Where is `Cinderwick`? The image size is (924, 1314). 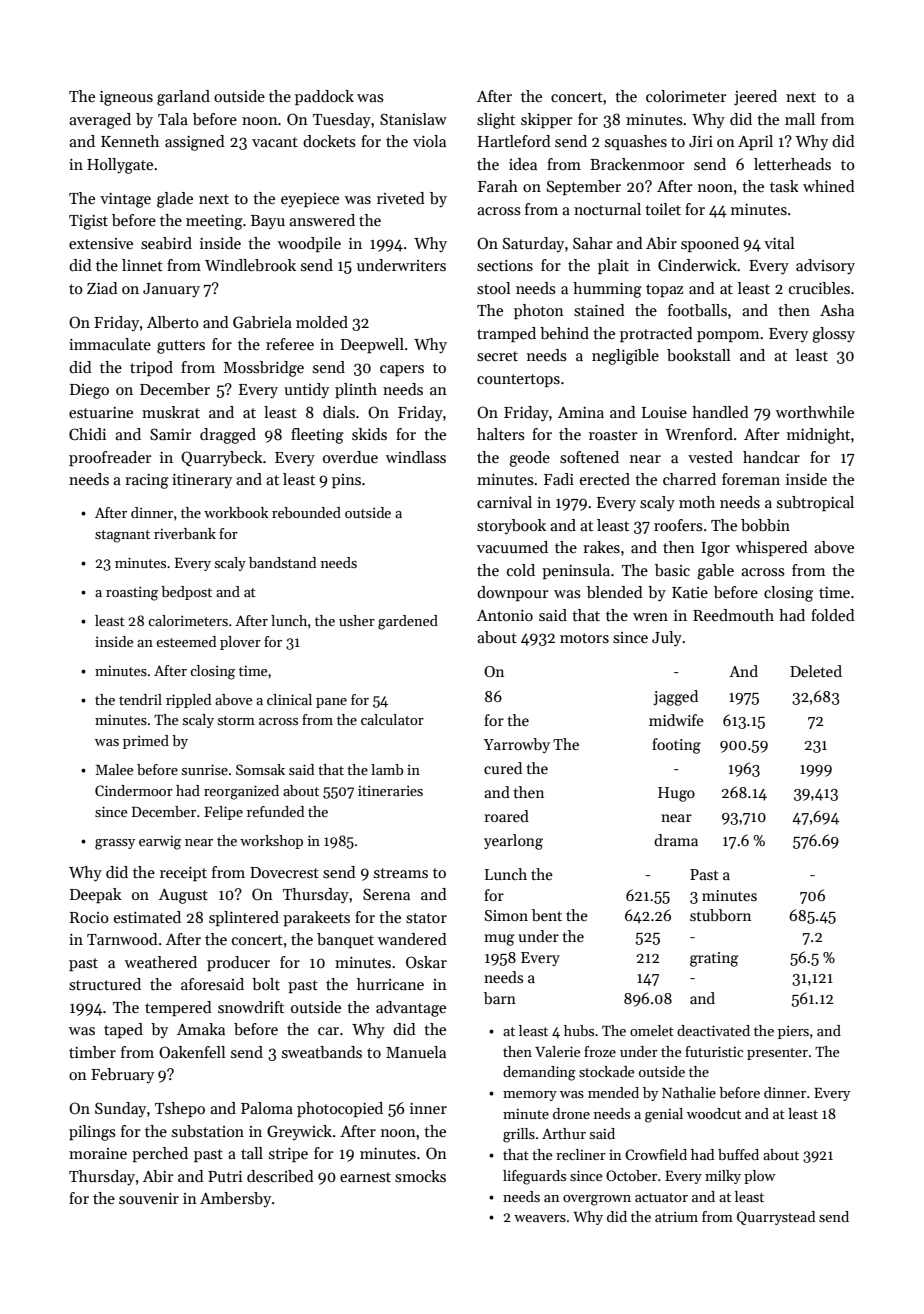
Cinderwick is located at coordinates (697, 265).
